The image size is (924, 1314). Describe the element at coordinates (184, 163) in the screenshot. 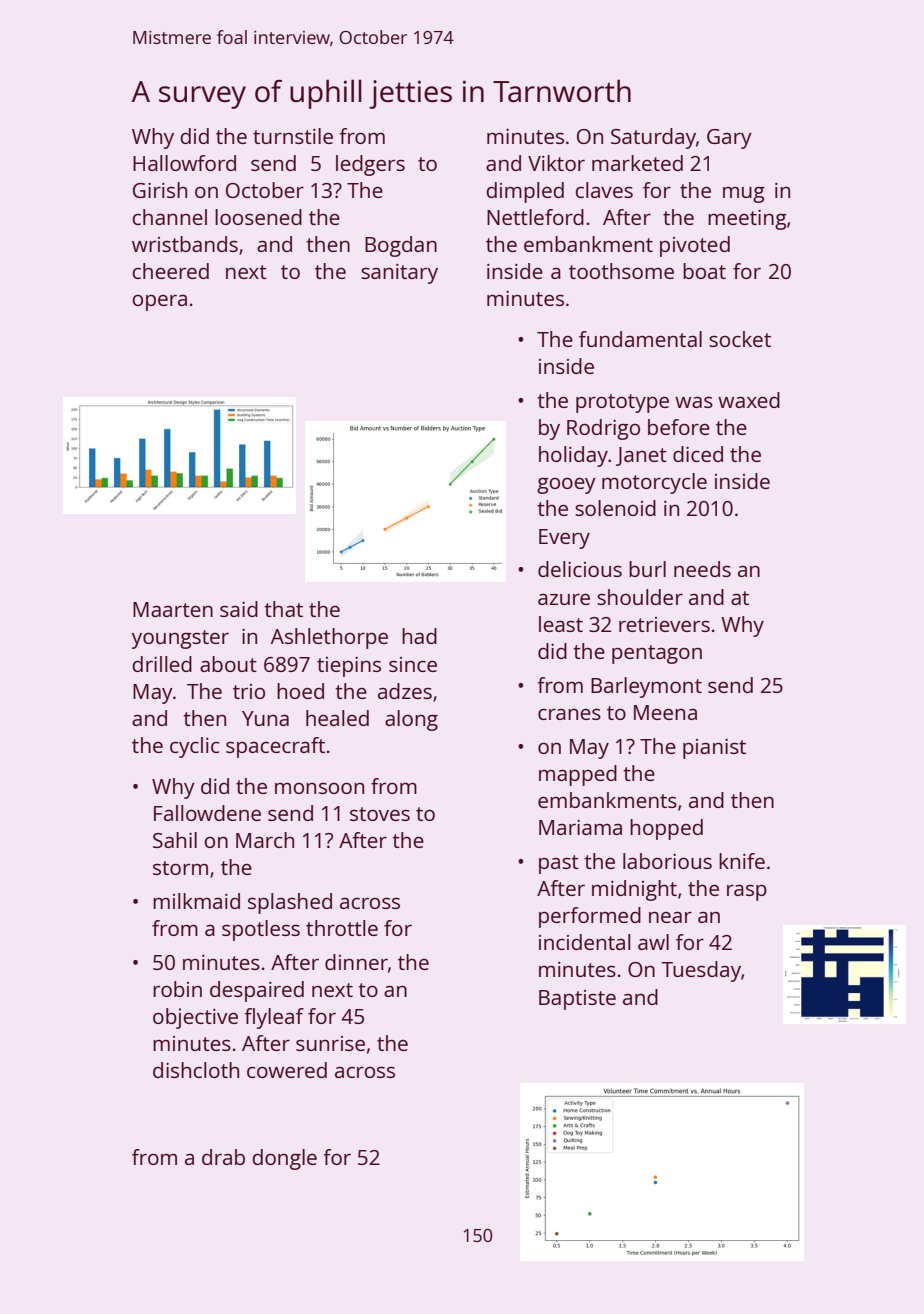

I see `Hallowford` at that location.
